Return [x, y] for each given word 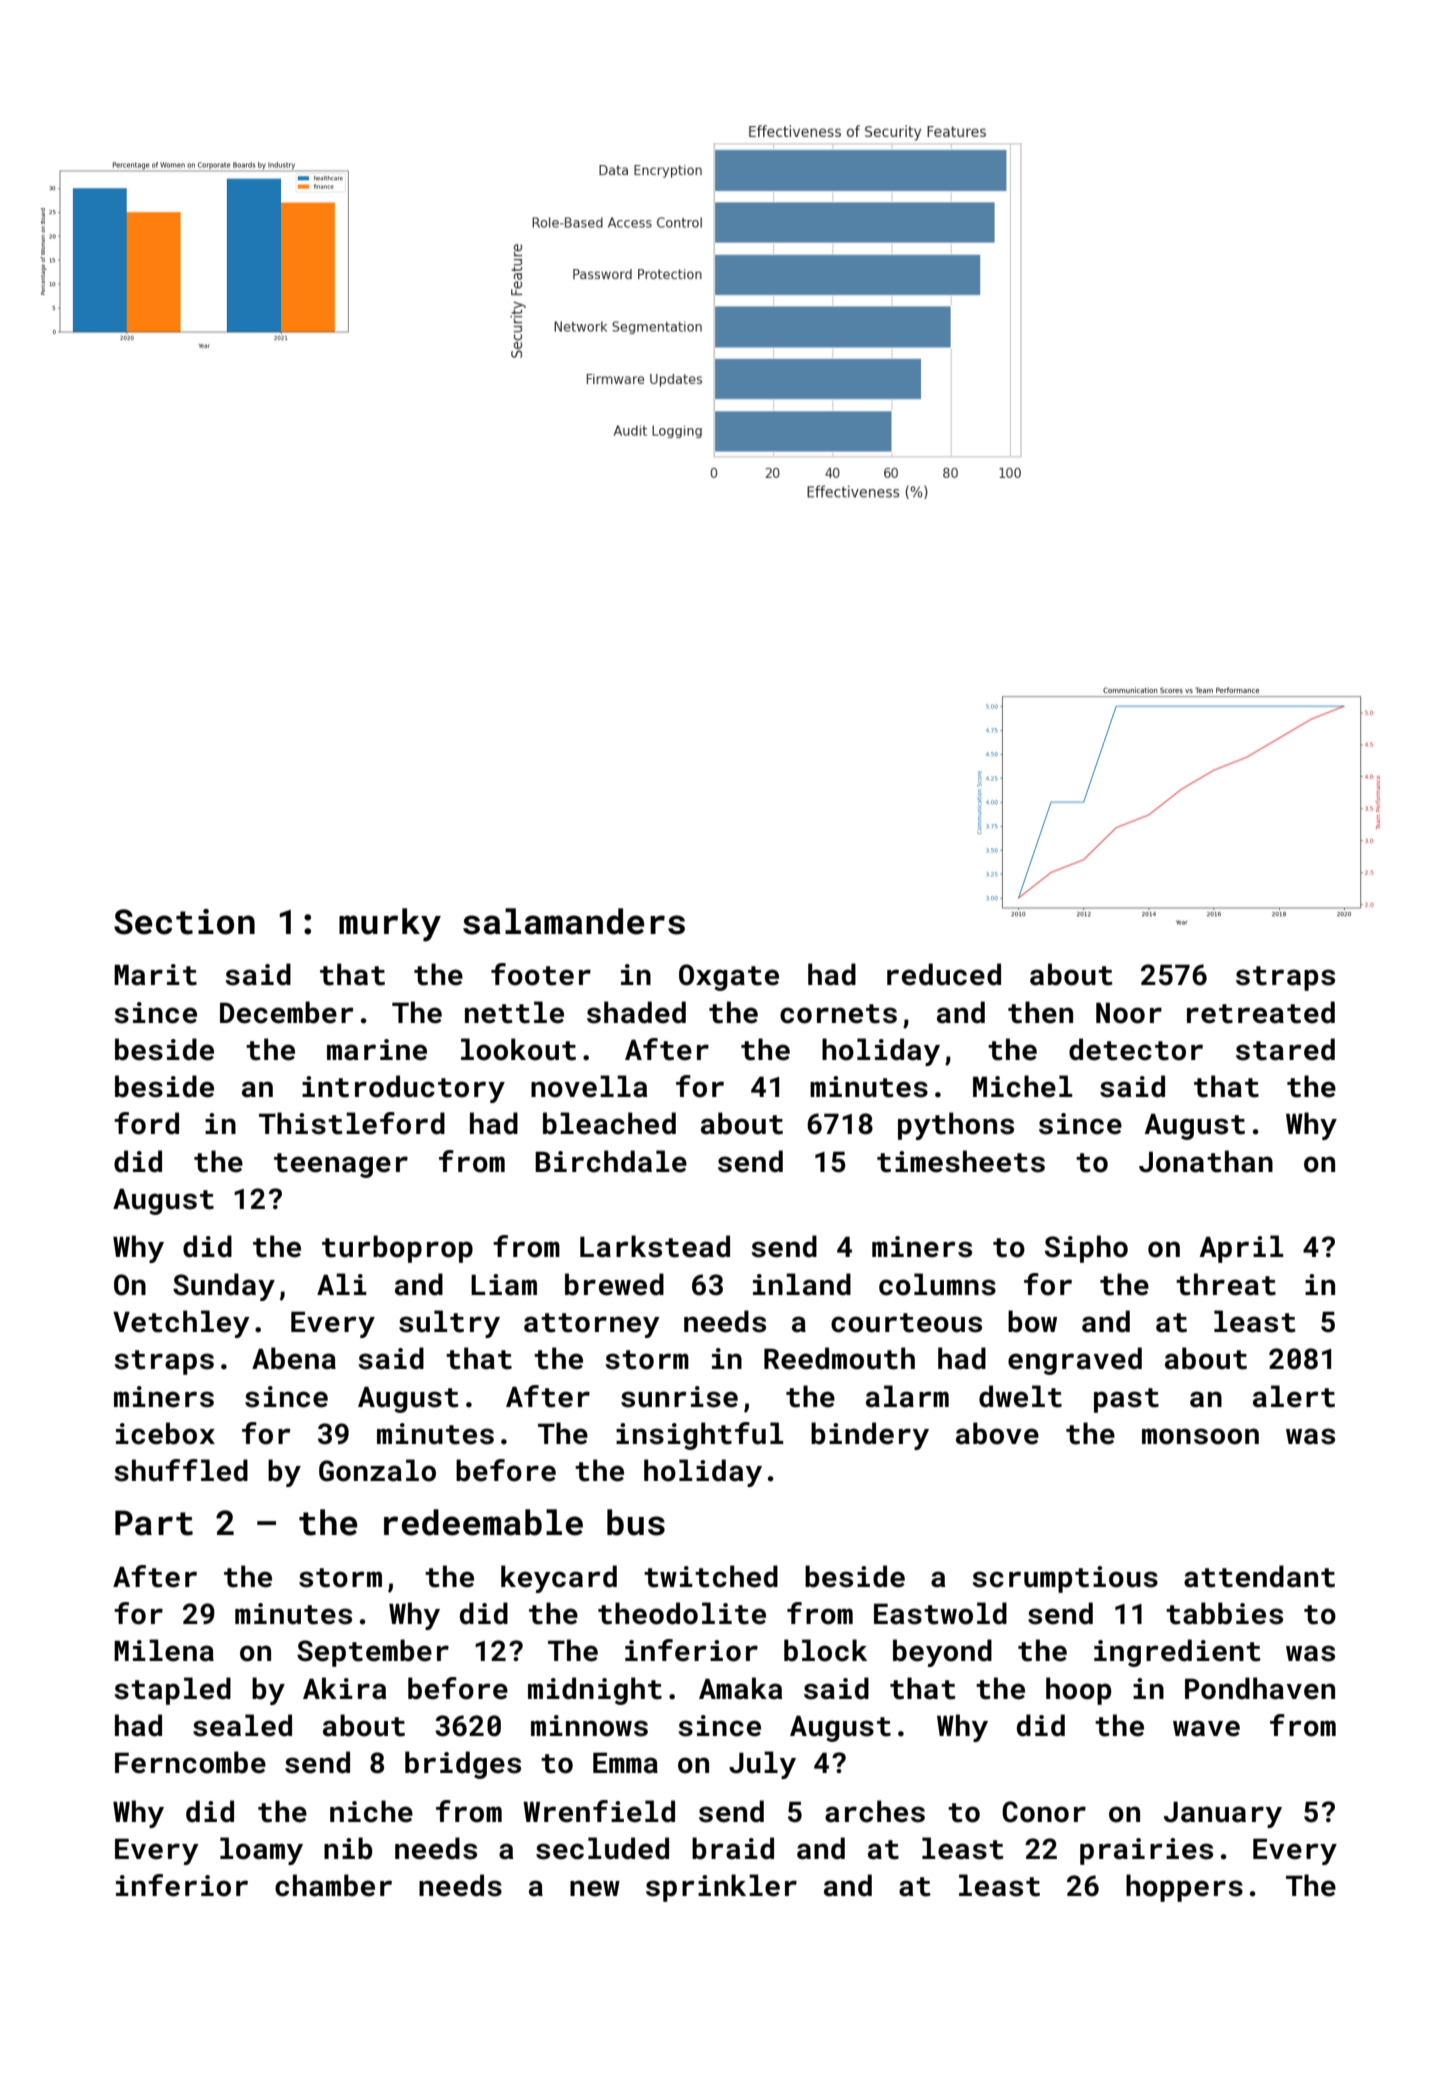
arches [875, 1811]
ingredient [1177, 1653]
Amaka [741, 1688]
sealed [242, 1725]
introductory [403, 1089]
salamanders [574, 921]
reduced [944, 974]
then [1040, 1012]
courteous [906, 1323]
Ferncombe [190, 1762]
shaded [636, 1012]
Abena [294, 1358]
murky [390, 925]
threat [1226, 1284]
